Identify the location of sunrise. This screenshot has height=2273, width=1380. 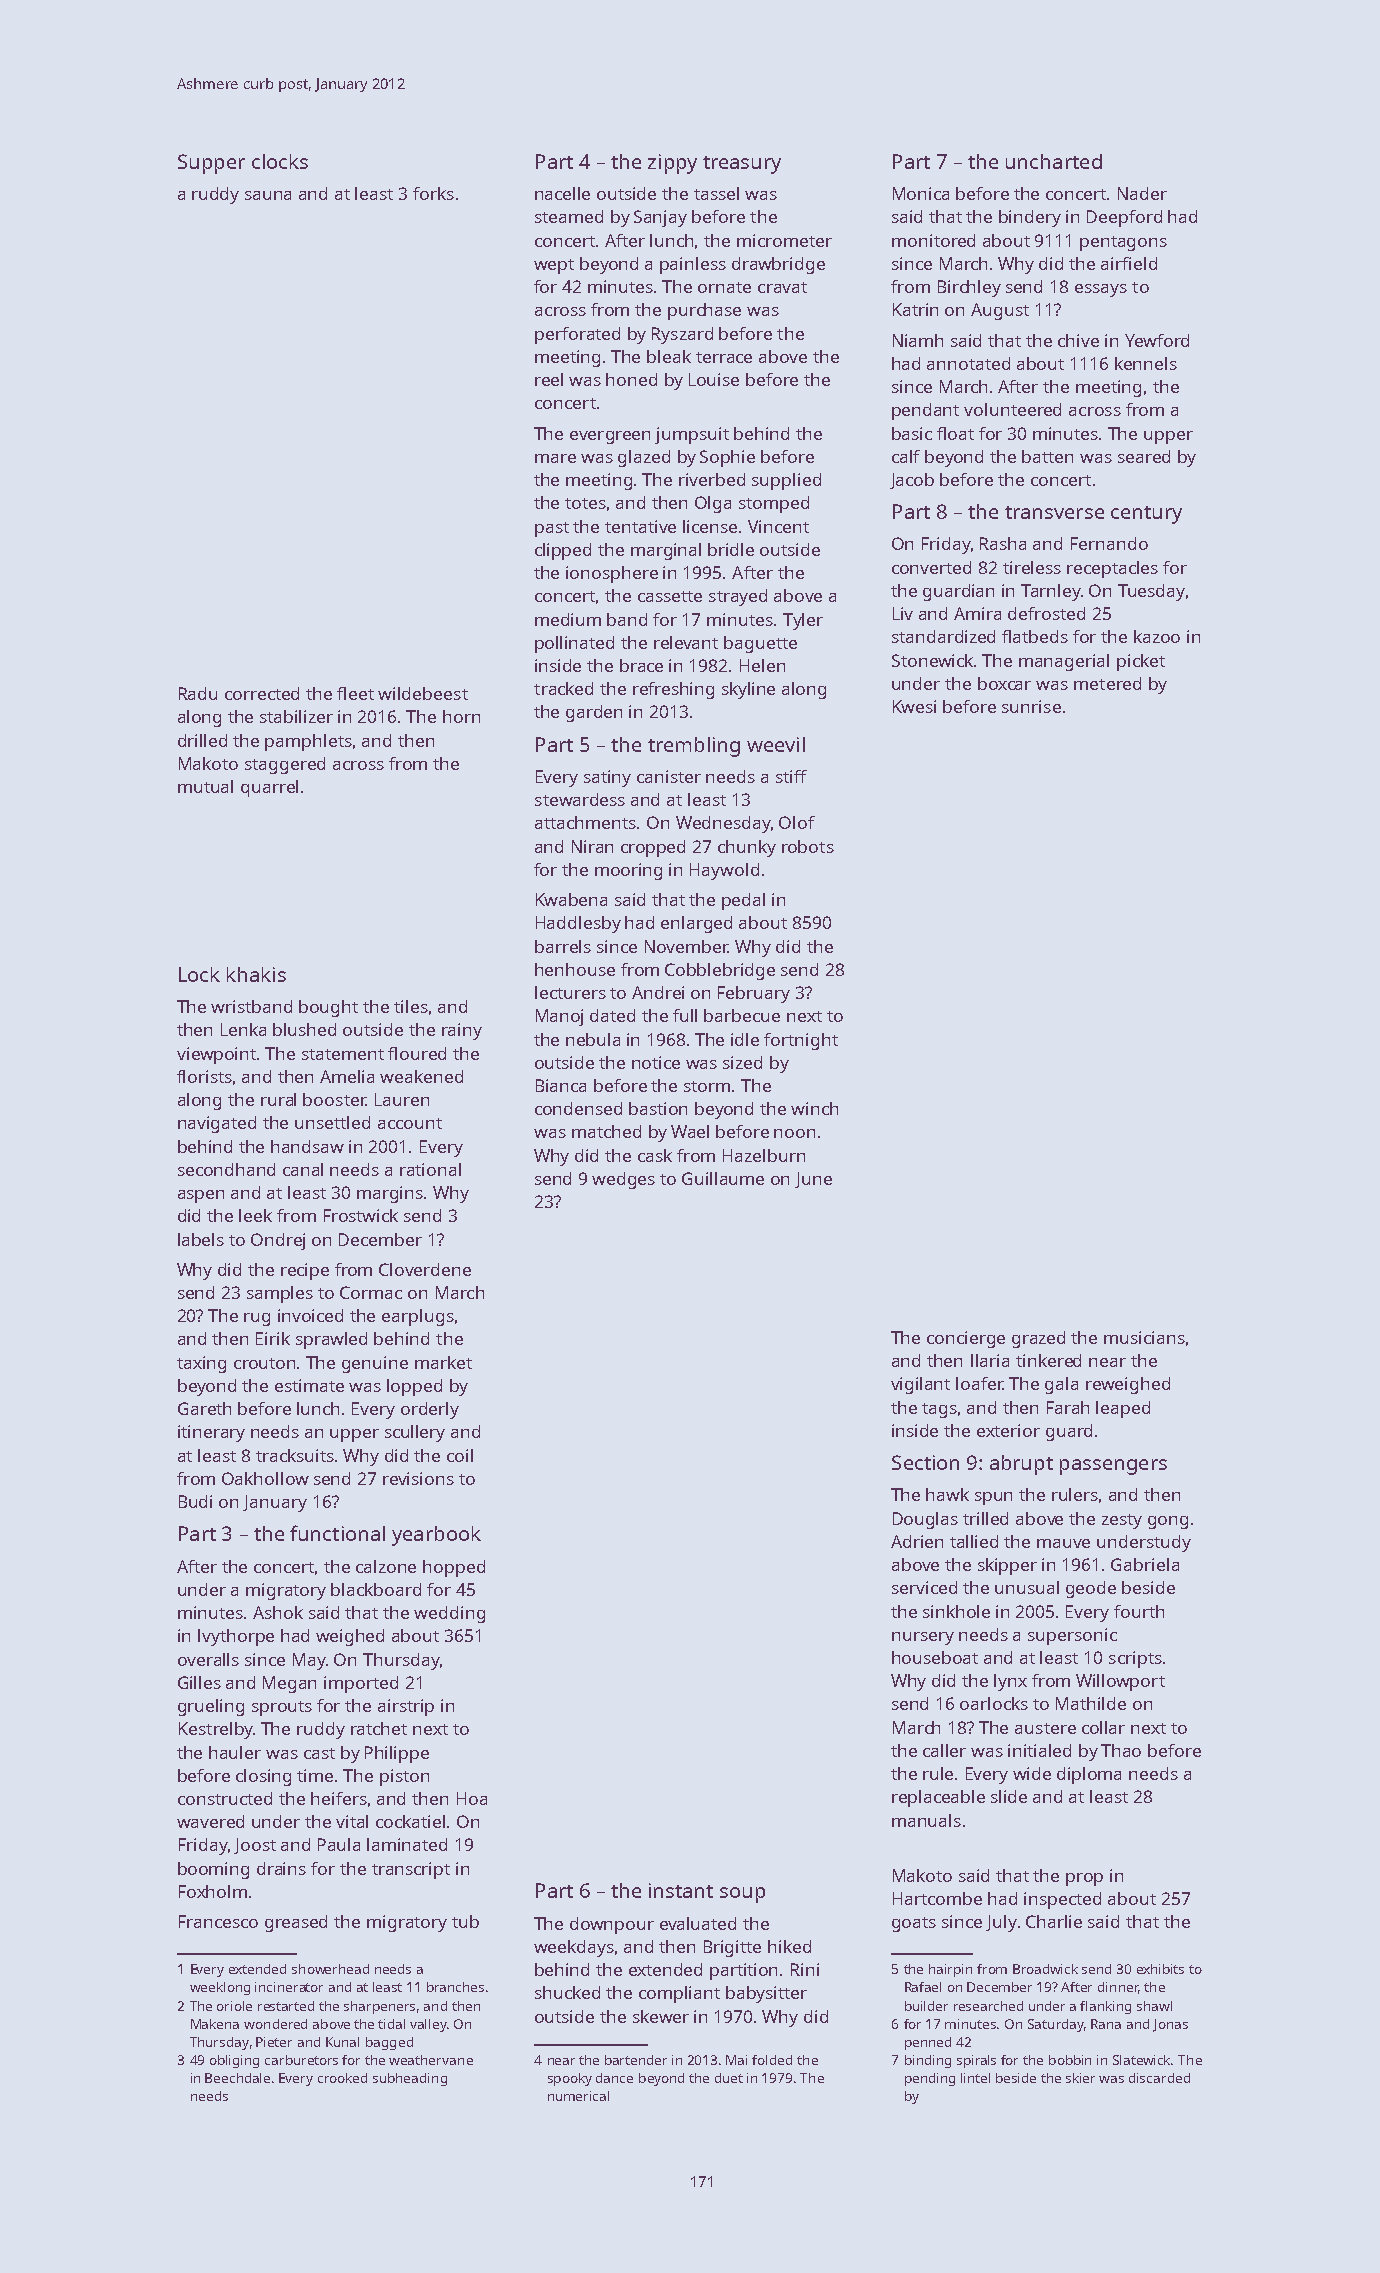
(1031, 706).
